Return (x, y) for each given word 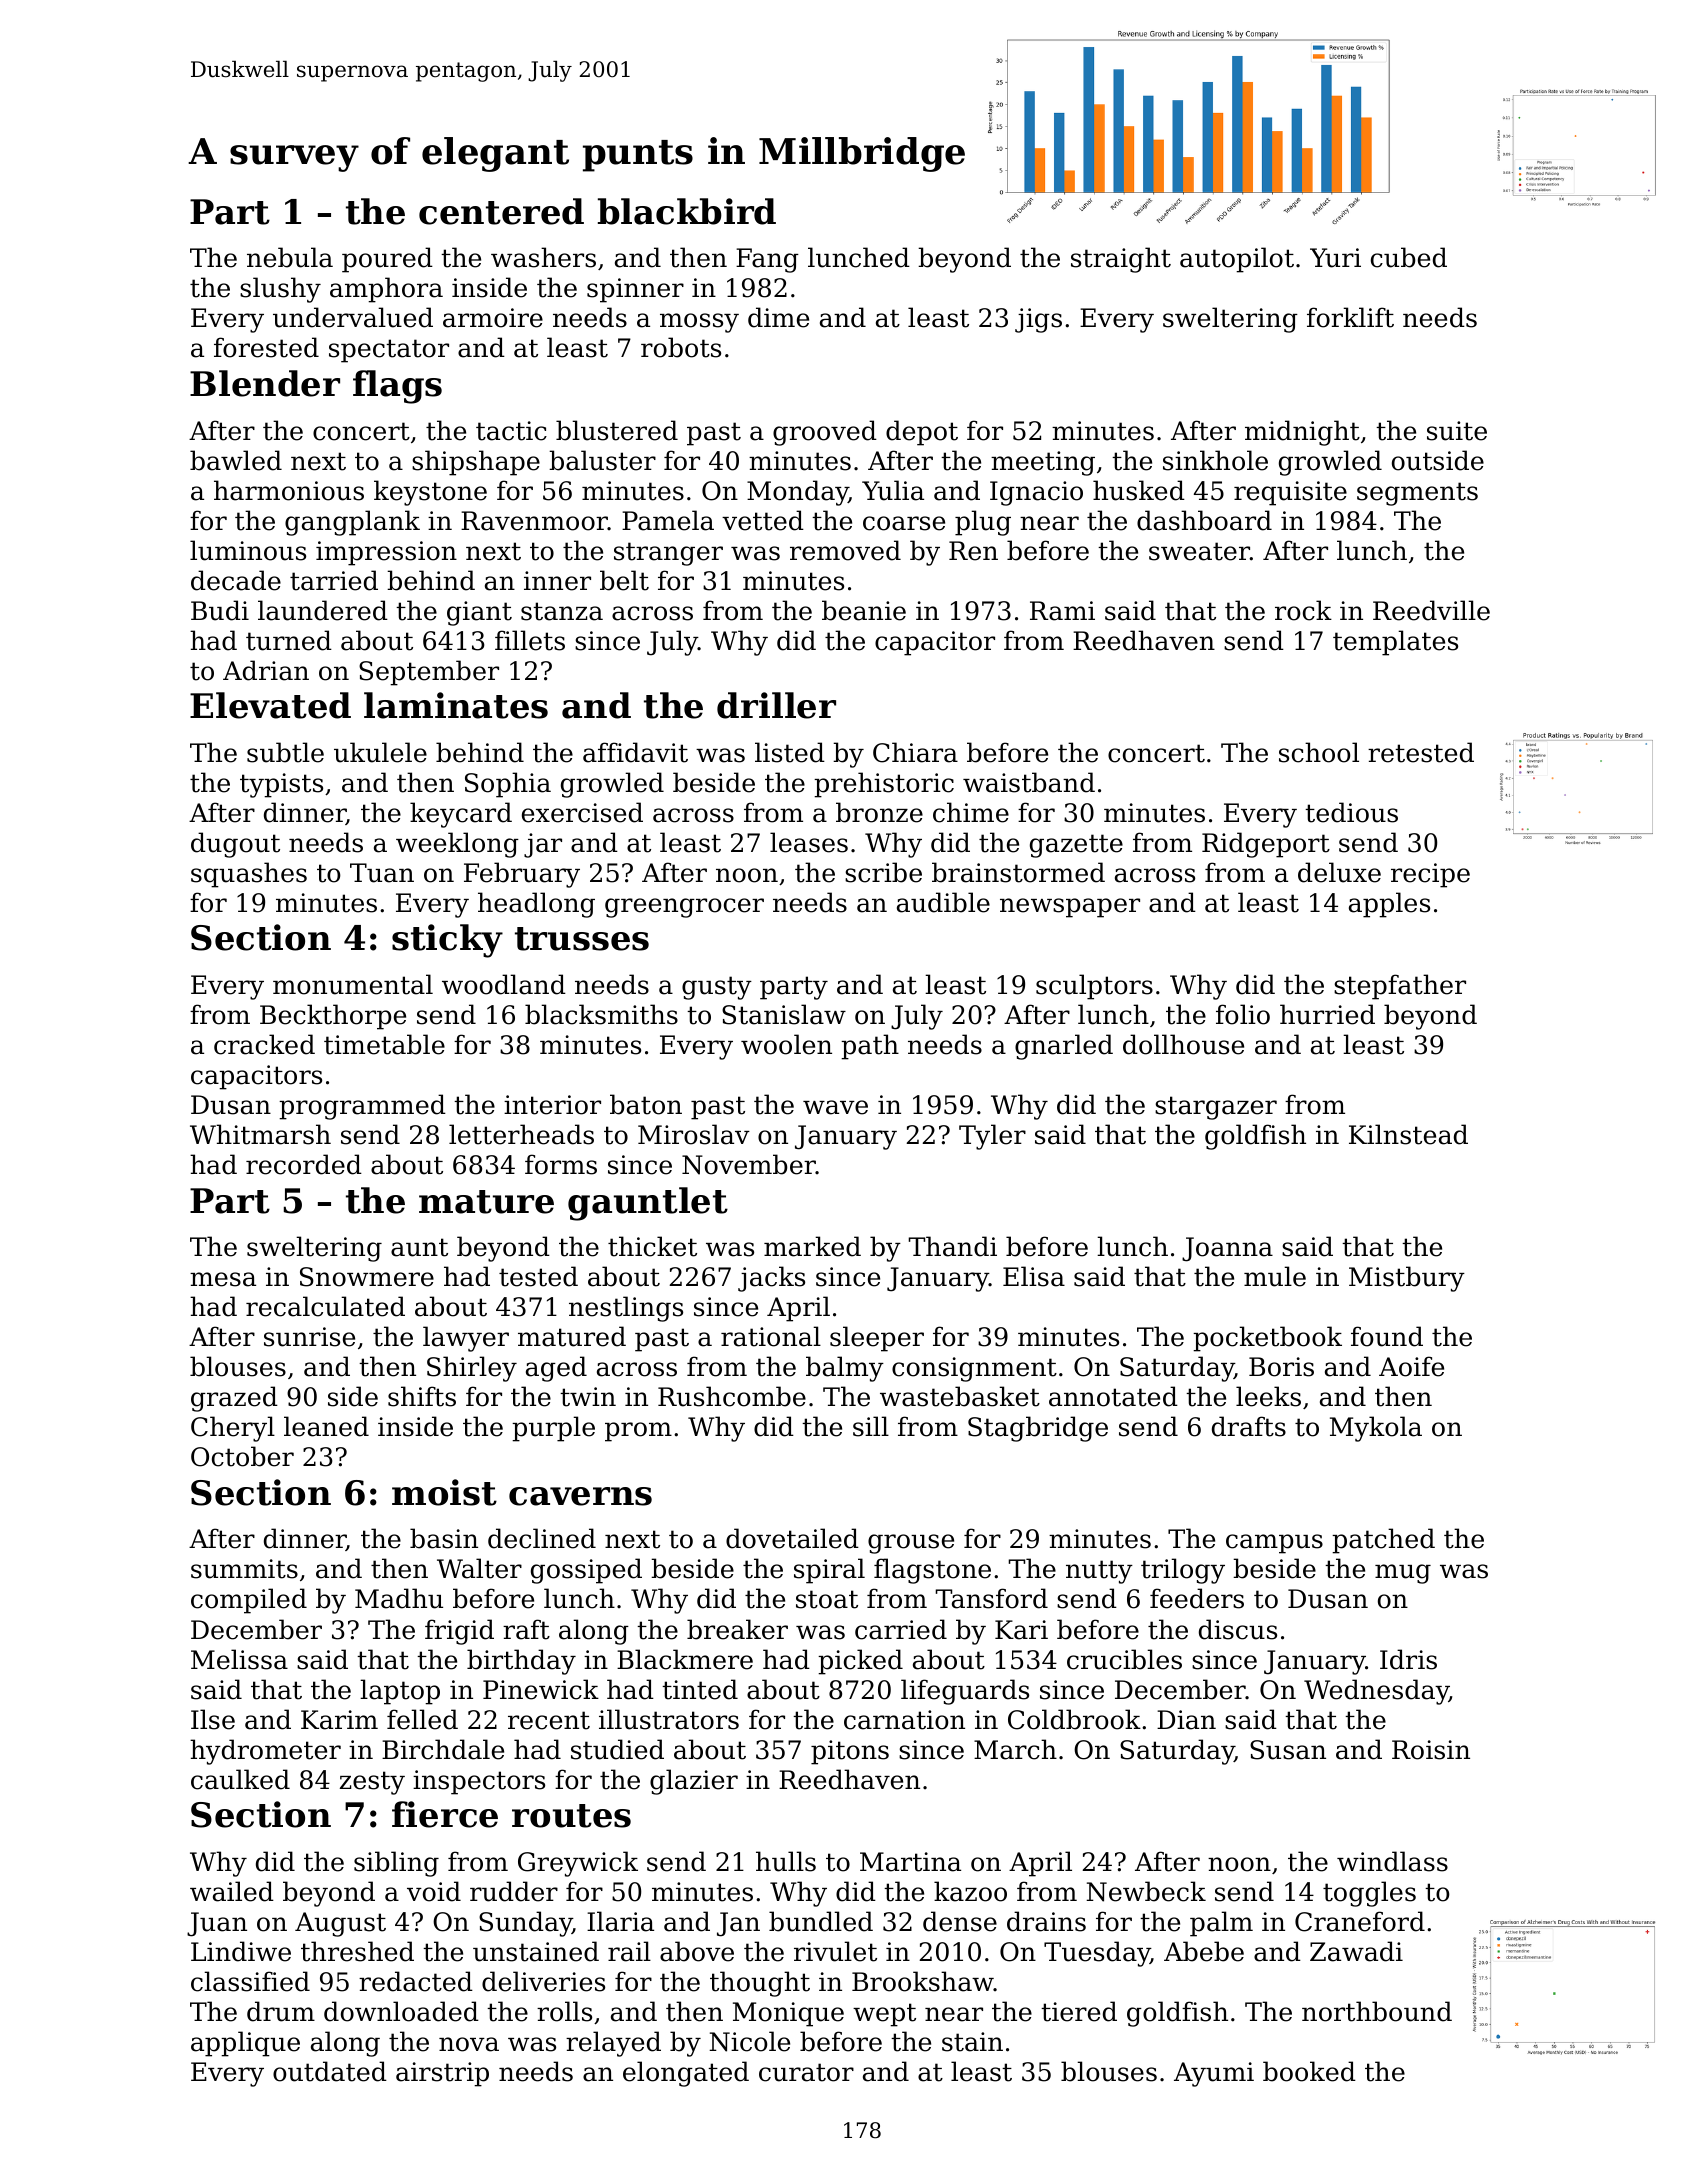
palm (1221, 1924)
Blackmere (685, 1659)
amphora (386, 290)
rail (629, 1951)
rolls (564, 2011)
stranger (668, 554)
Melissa (239, 1659)
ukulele (380, 752)
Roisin (1431, 1750)
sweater (1199, 551)
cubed (1409, 257)
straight (1121, 260)
